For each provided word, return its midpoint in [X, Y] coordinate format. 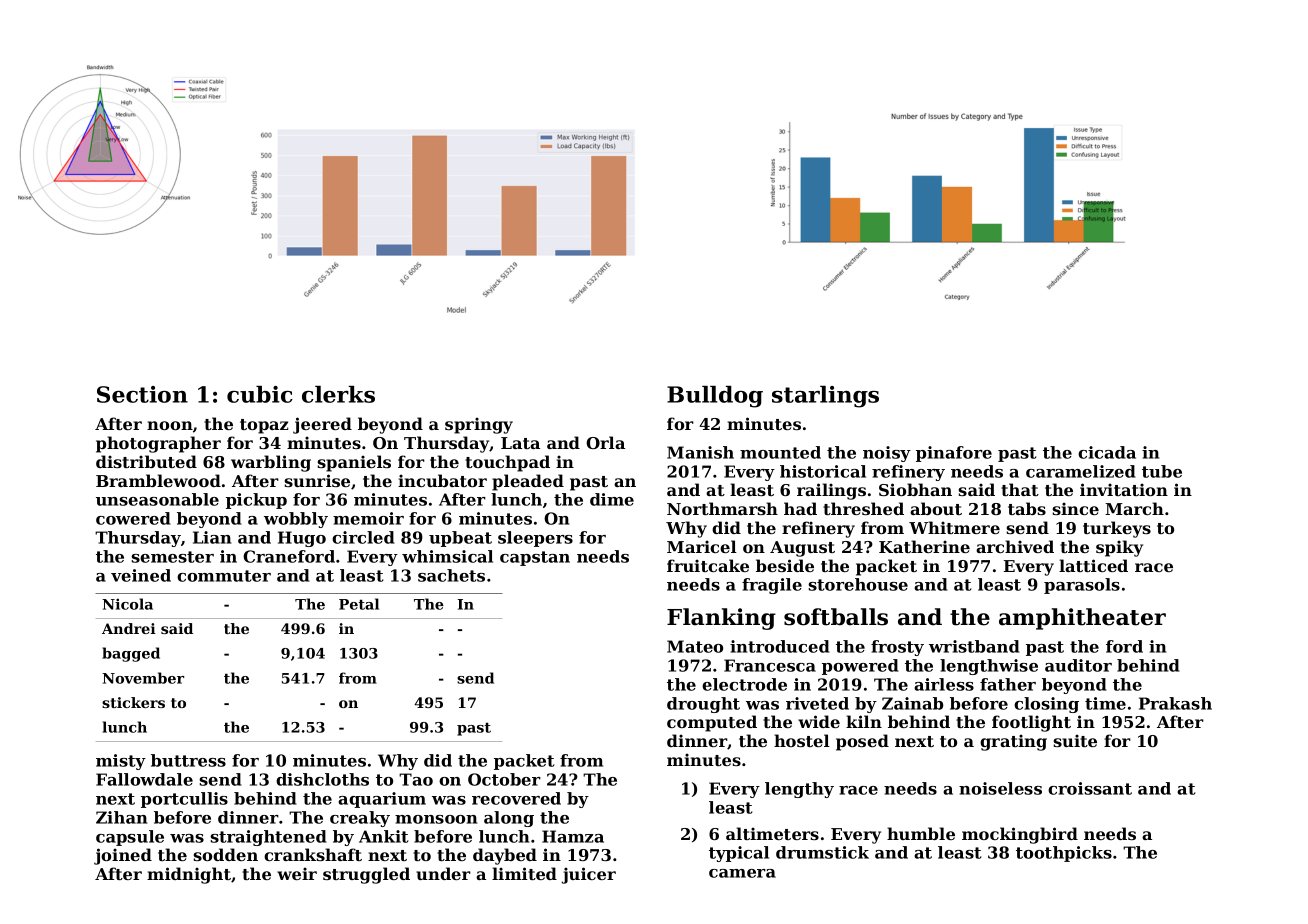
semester [172, 557]
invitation [1124, 489]
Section [142, 394]
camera [742, 873]
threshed [863, 508]
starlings [825, 397]
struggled [366, 875]
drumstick [822, 852]
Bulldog [715, 397]
